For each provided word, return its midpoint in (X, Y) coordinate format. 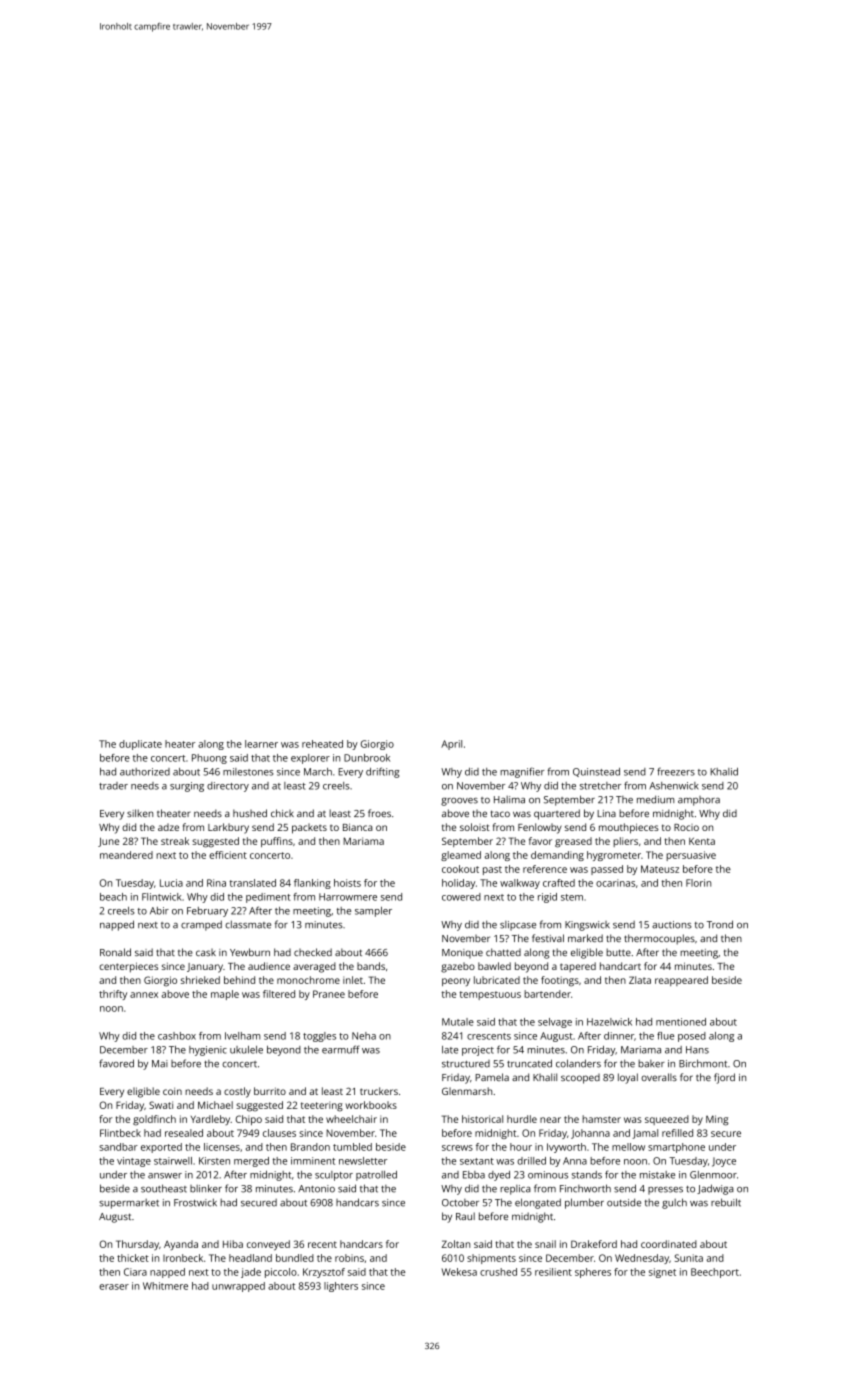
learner (261, 744)
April (451, 745)
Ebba (474, 1175)
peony (456, 982)
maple (225, 995)
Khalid (724, 772)
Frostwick (195, 1202)
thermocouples (659, 939)
